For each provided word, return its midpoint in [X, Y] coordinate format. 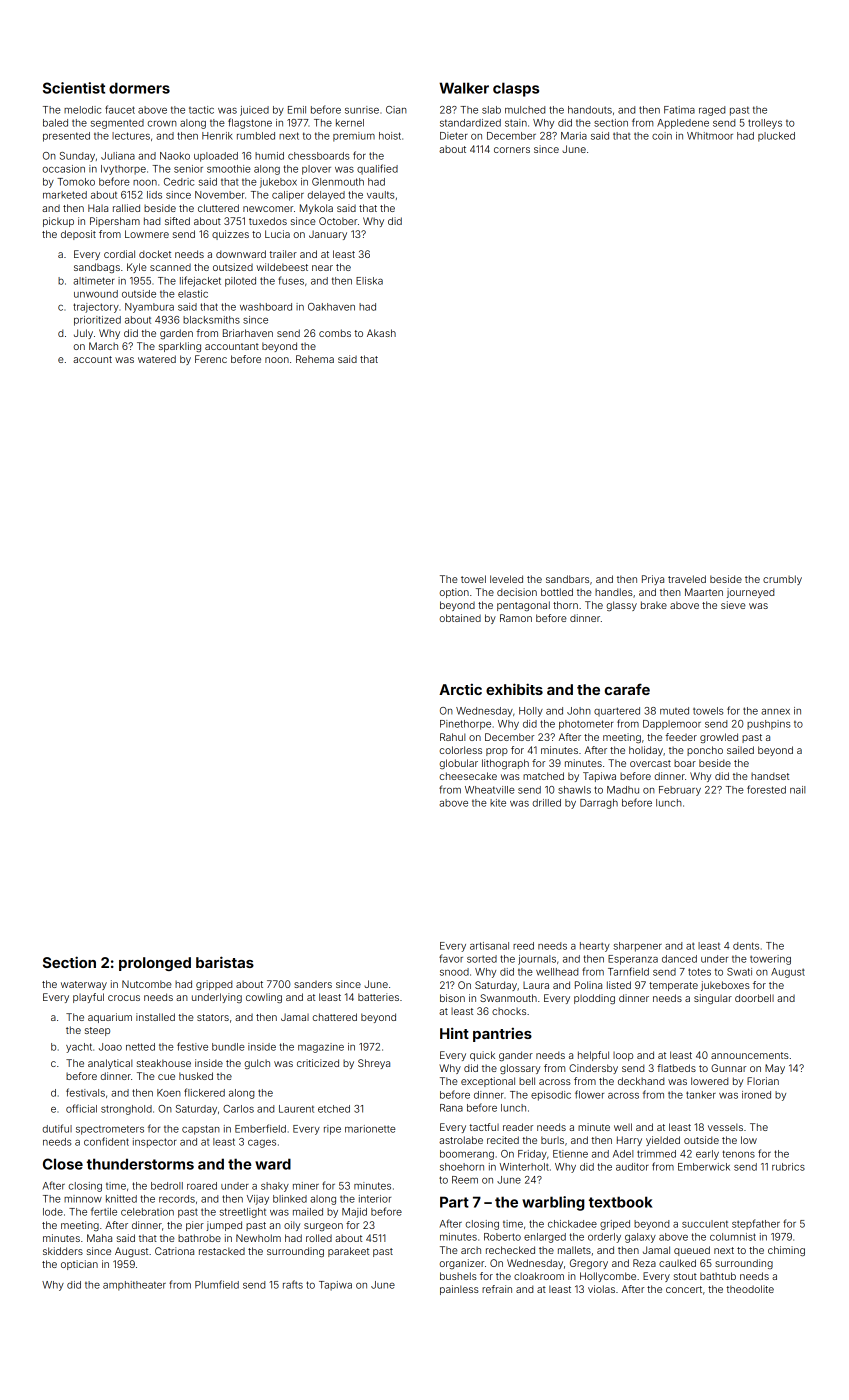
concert [684, 1289]
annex [775, 712]
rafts [293, 1284]
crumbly [782, 580]
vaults [380, 195]
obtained [460, 618]
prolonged [155, 964]
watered [157, 359]
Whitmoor [710, 136]
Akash [381, 333]
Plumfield [217, 1284]
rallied [126, 208]
